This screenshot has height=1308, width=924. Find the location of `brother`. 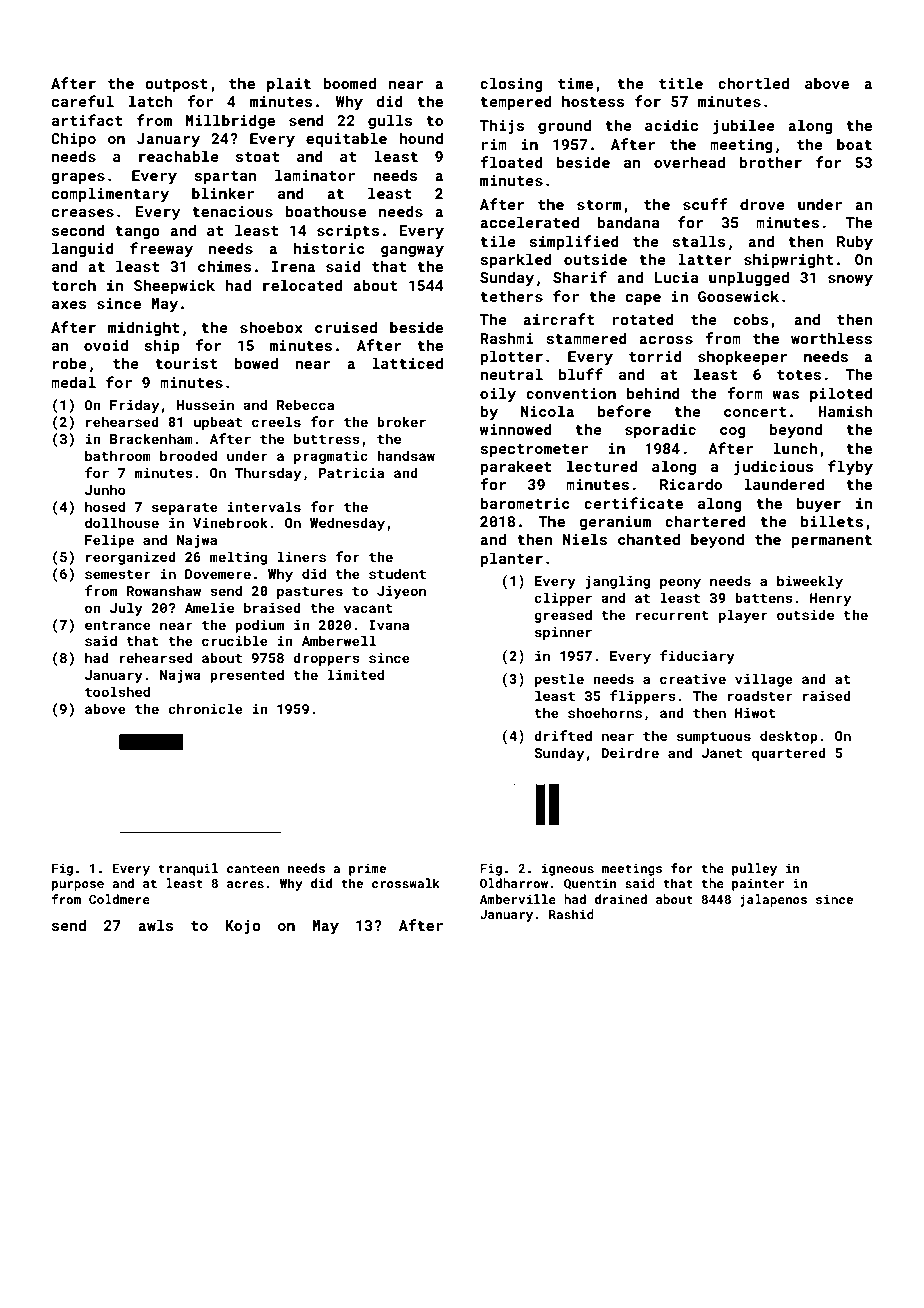

brother is located at coordinates (770, 162).
